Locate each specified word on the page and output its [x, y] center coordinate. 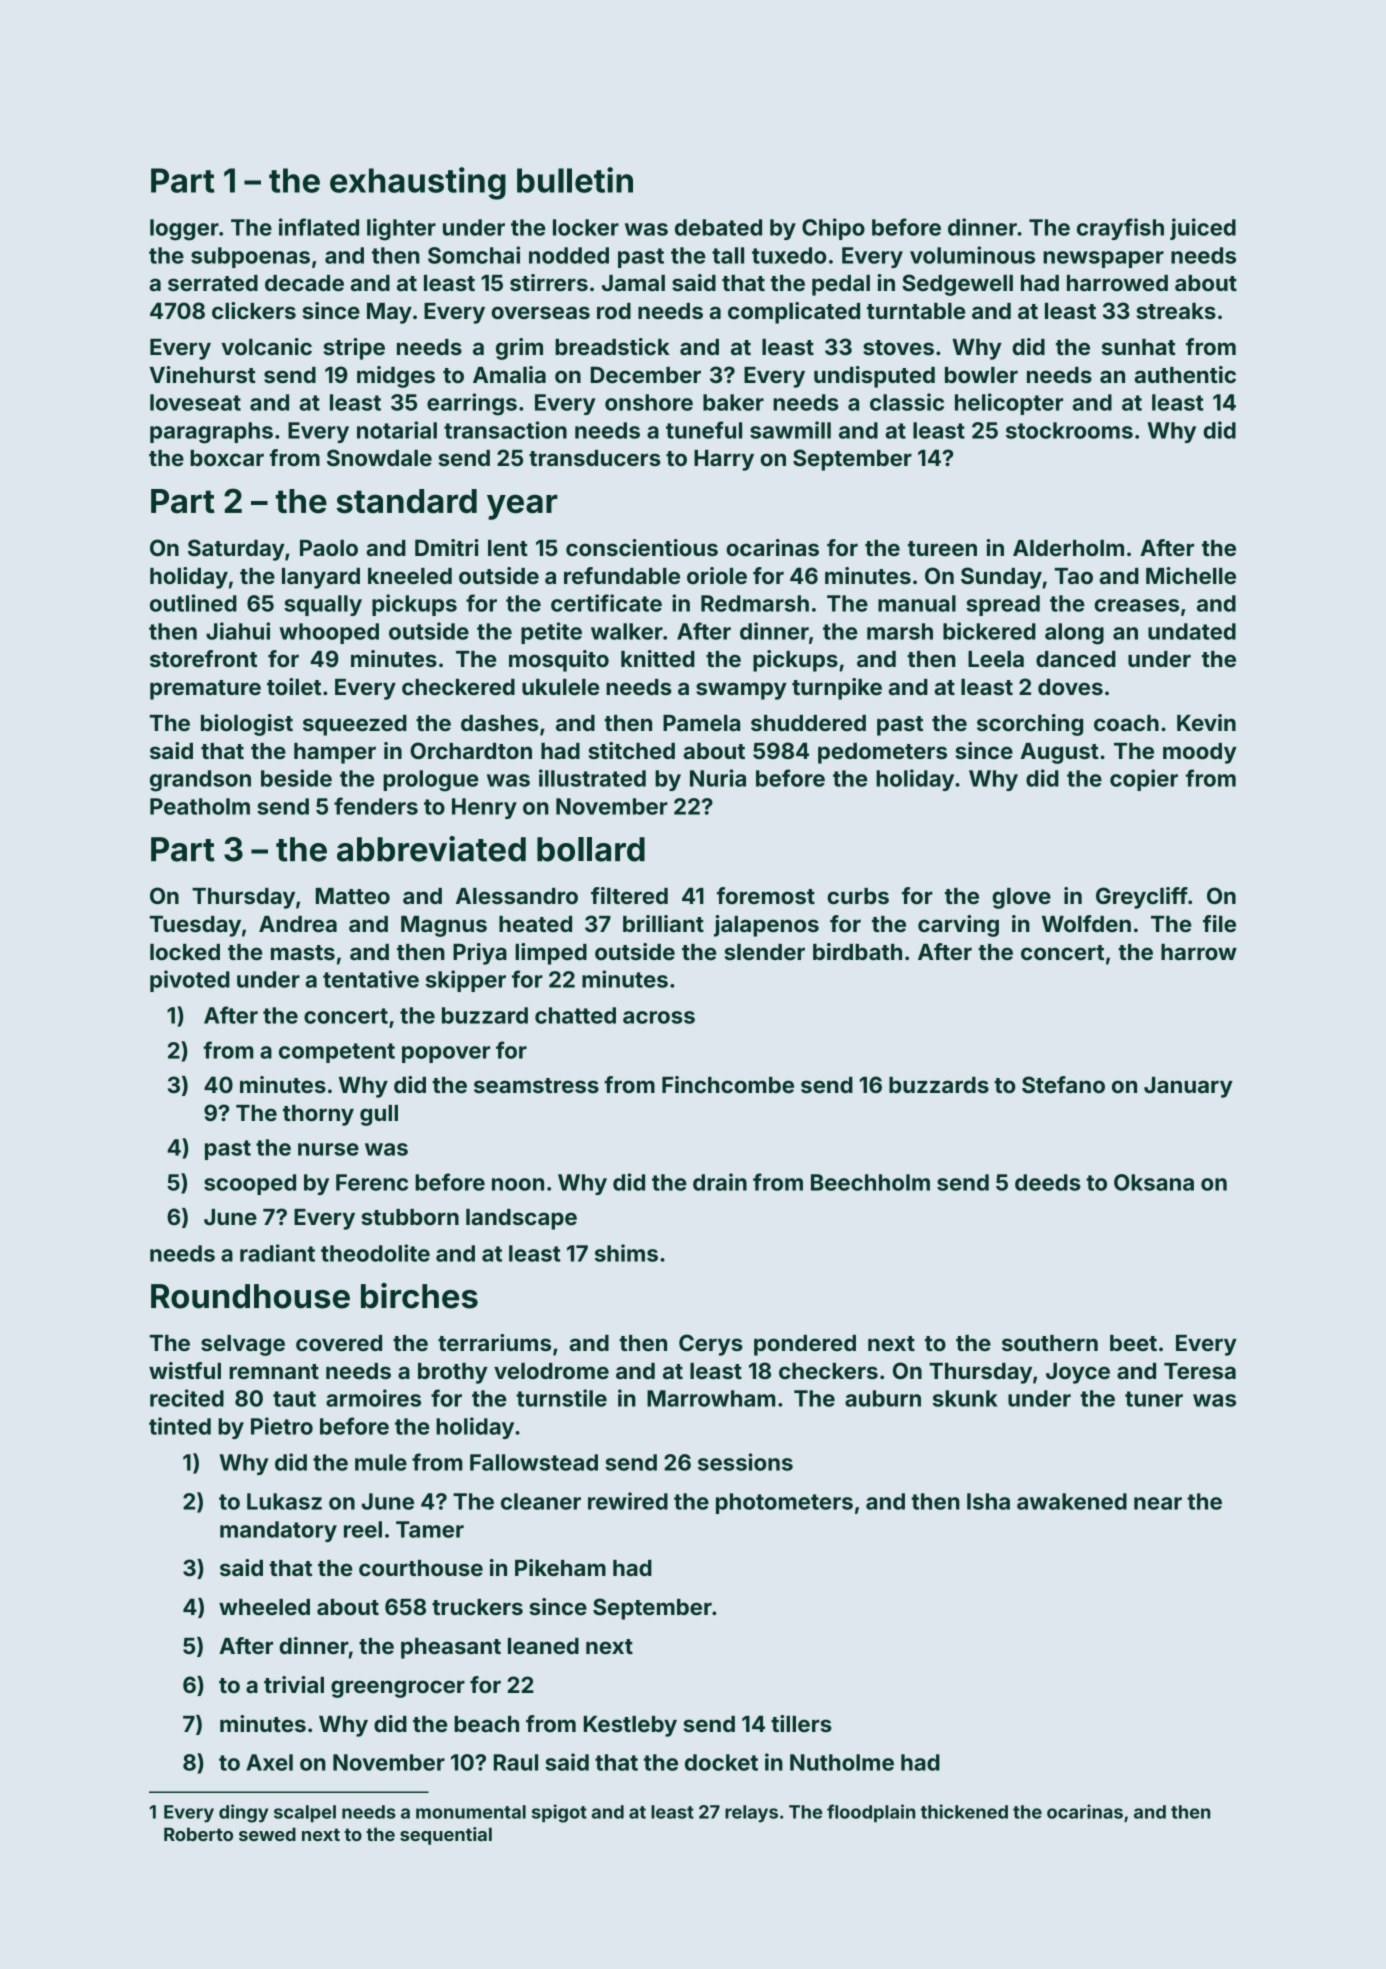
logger [184, 230]
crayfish [1120, 229]
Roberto [198, 1834]
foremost [766, 895]
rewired [628, 1501]
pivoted [190, 981]
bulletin [575, 180]
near [1158, 1503]
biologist [247, 725]
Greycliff [1142, 898]
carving [958, 926]
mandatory [278, 1531]
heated [535, 924]
